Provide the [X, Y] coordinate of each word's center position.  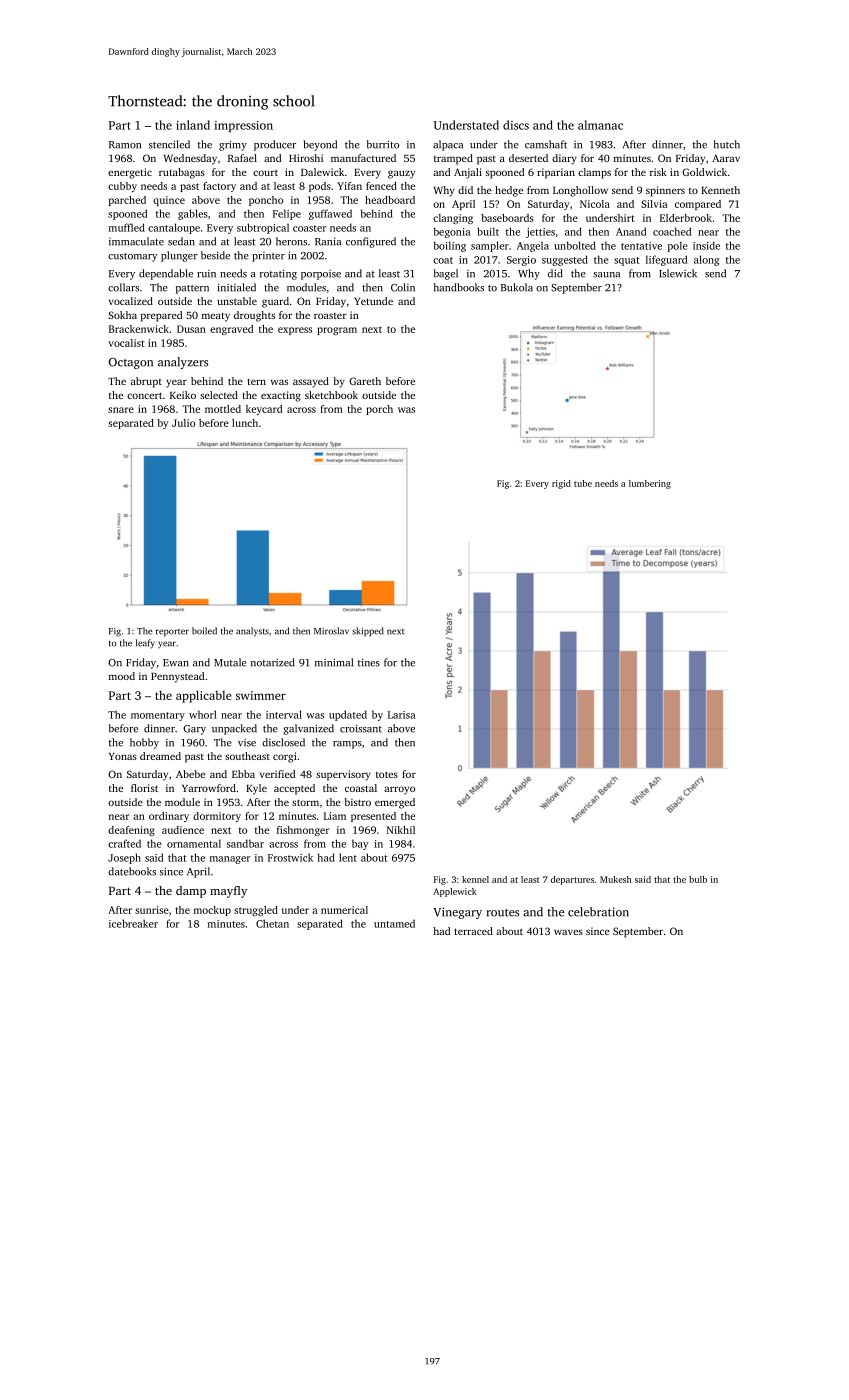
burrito [383, 144]
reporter [172, 633]
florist [144, 788]
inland [193, 125]
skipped [368, 632]
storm [305, 802]
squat [627, 261]
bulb [698, 879]
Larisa [401, 715]
